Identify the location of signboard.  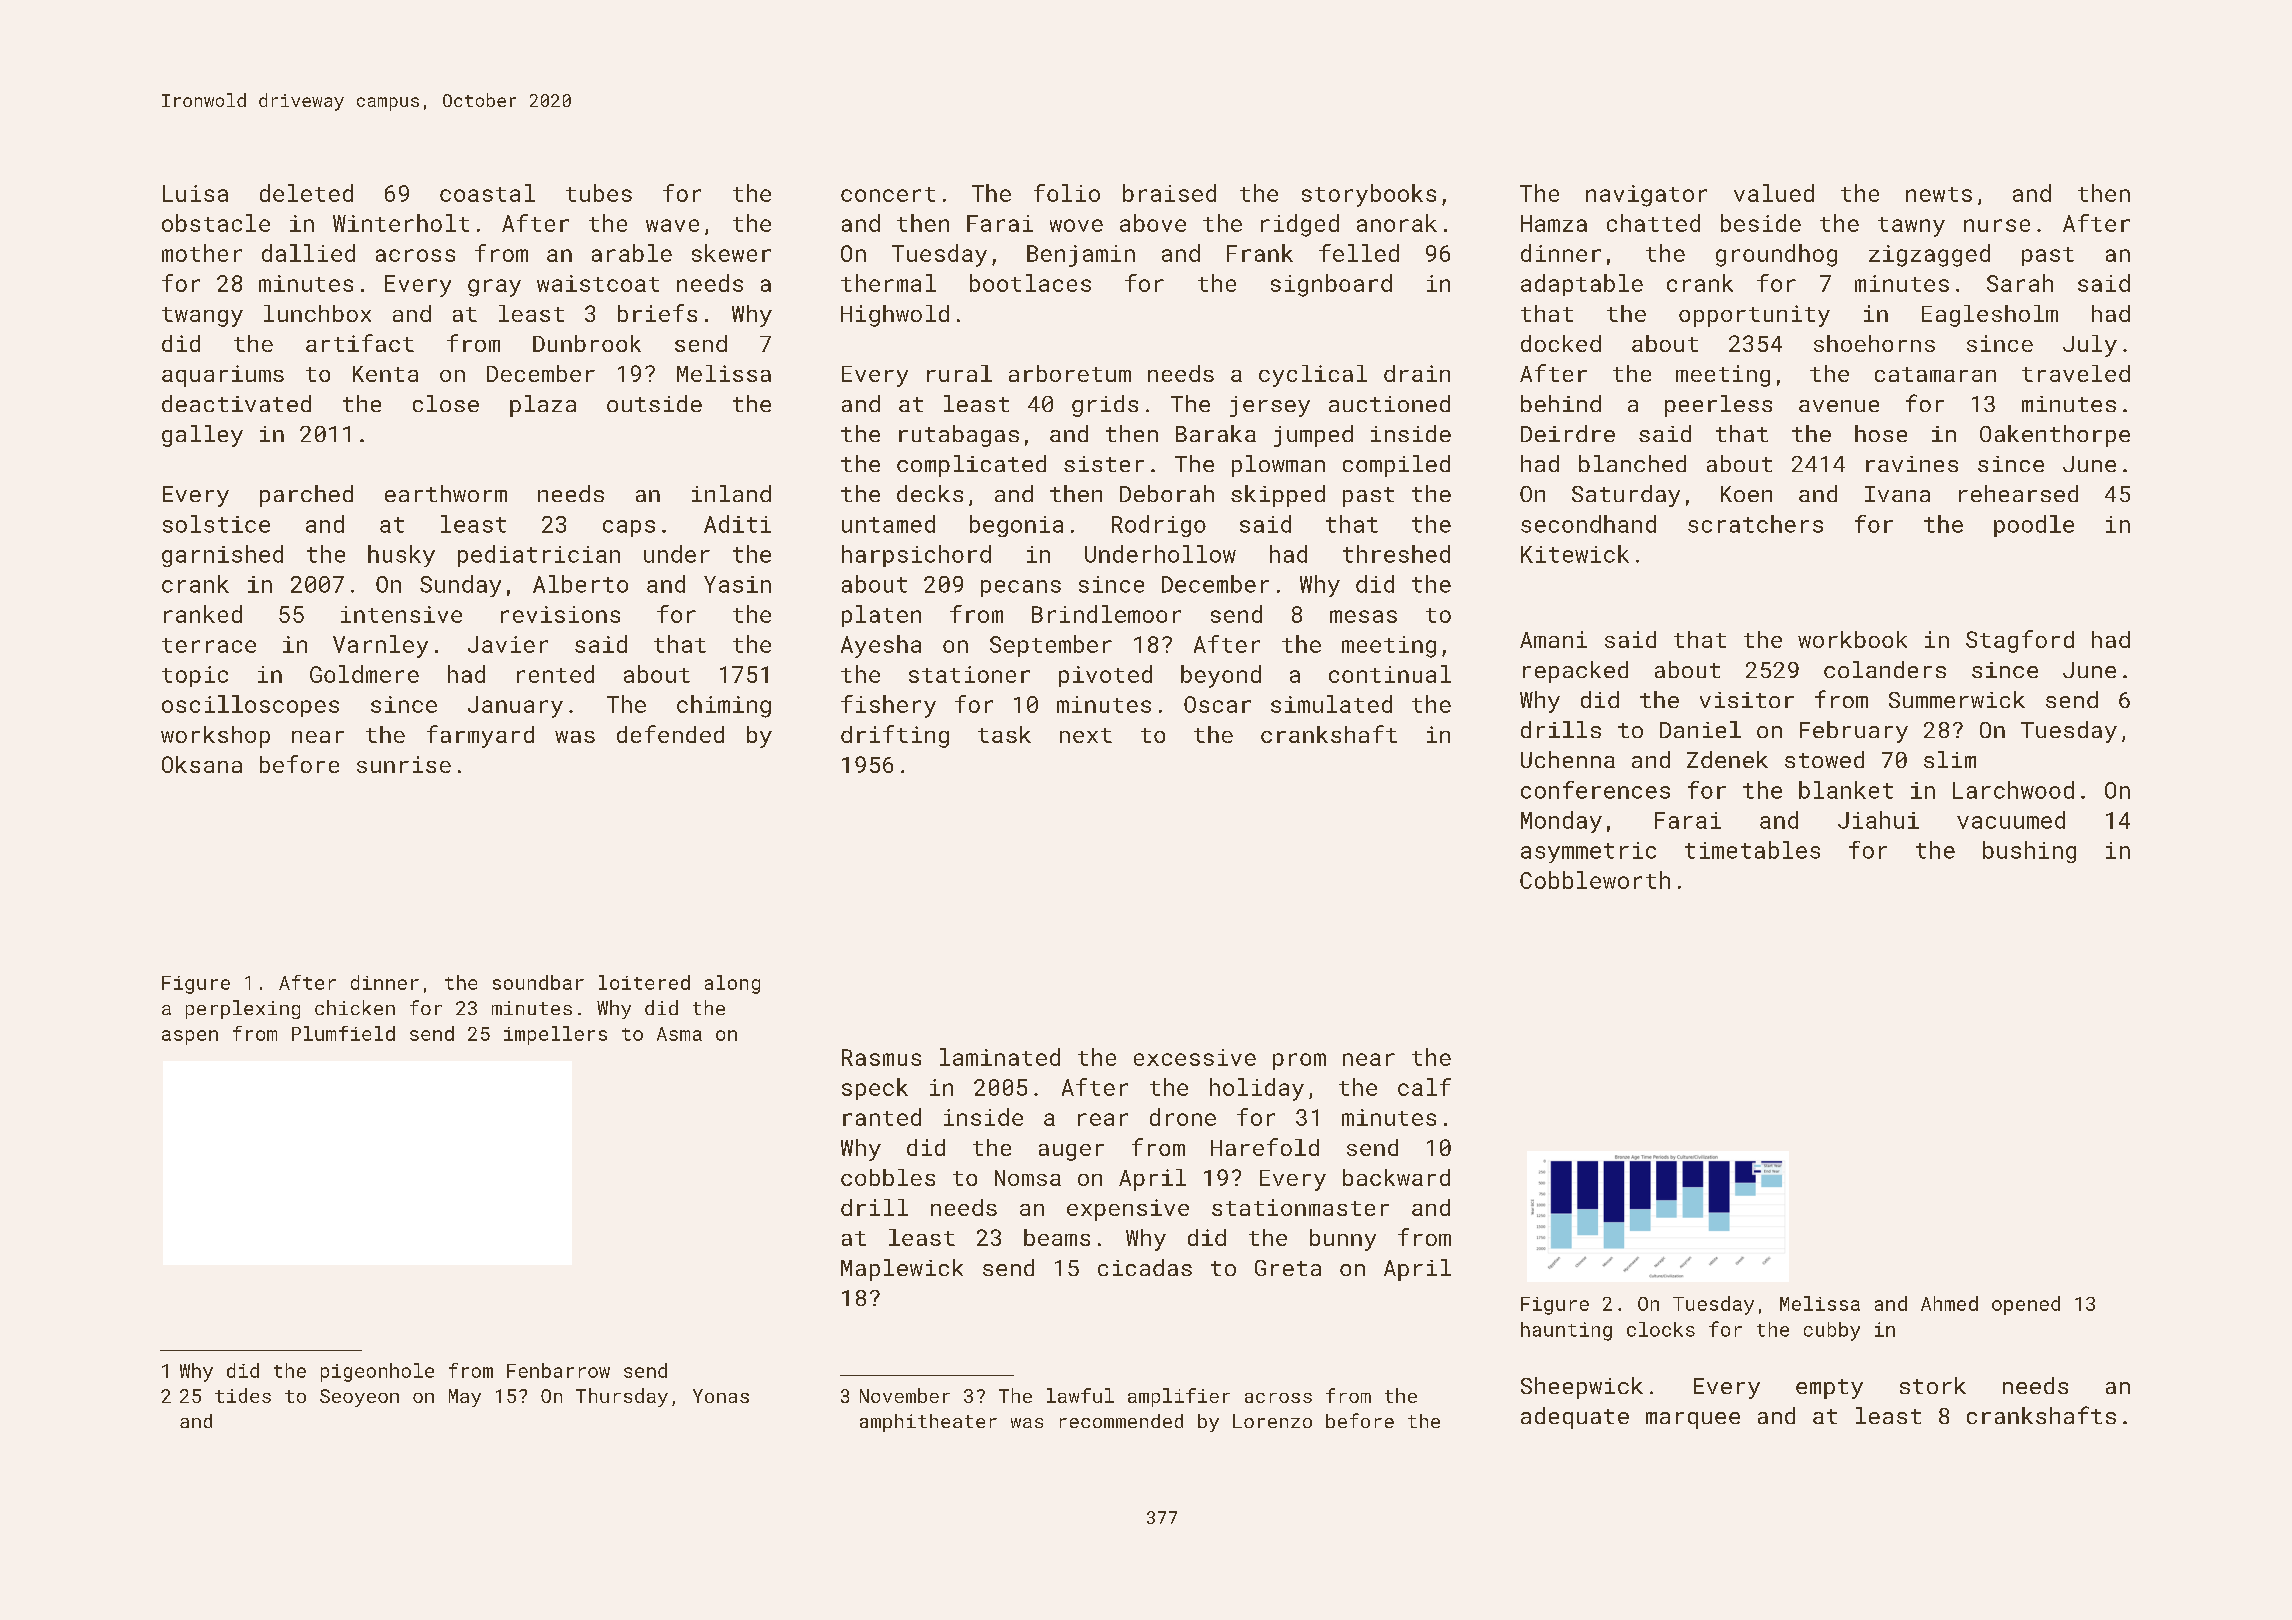
(1331, 285).
